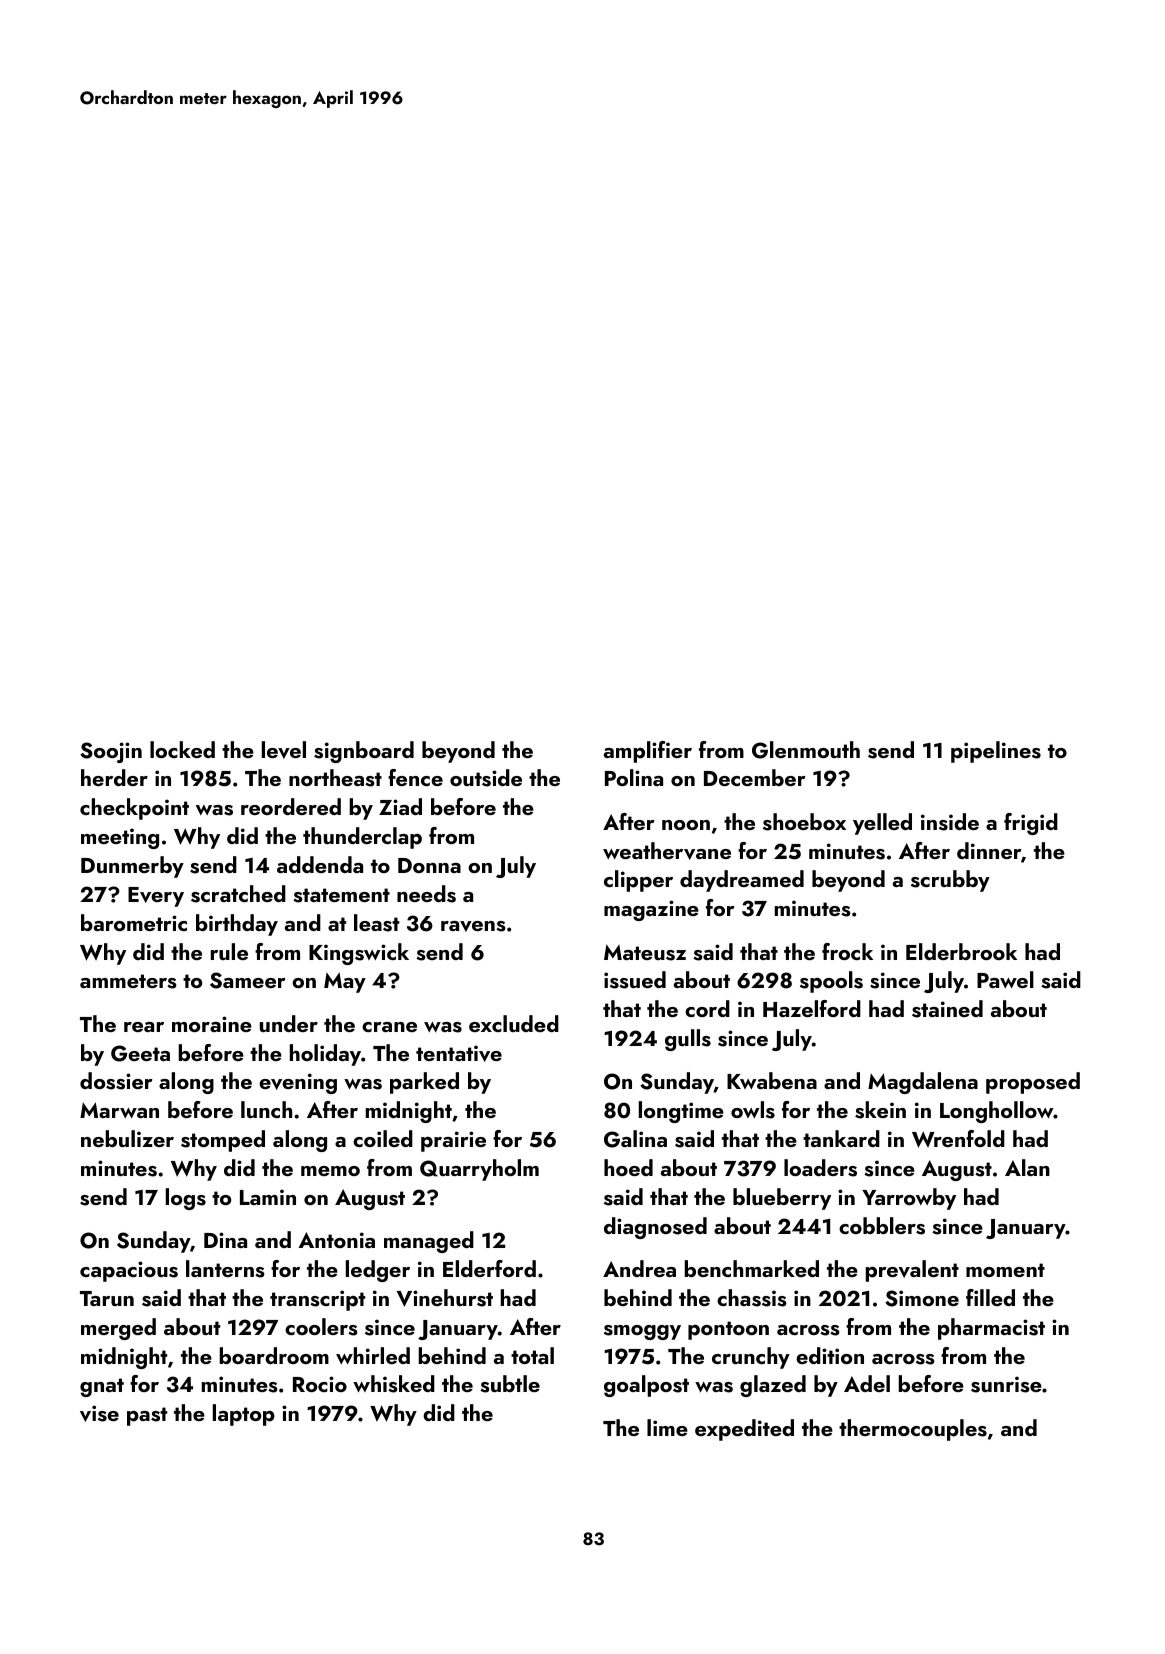 This image has height=1654, width=1165. What do you see at coordinates (923, 1083) in the image?
I see `Magdalena` at bounding box center [923, 1083].
